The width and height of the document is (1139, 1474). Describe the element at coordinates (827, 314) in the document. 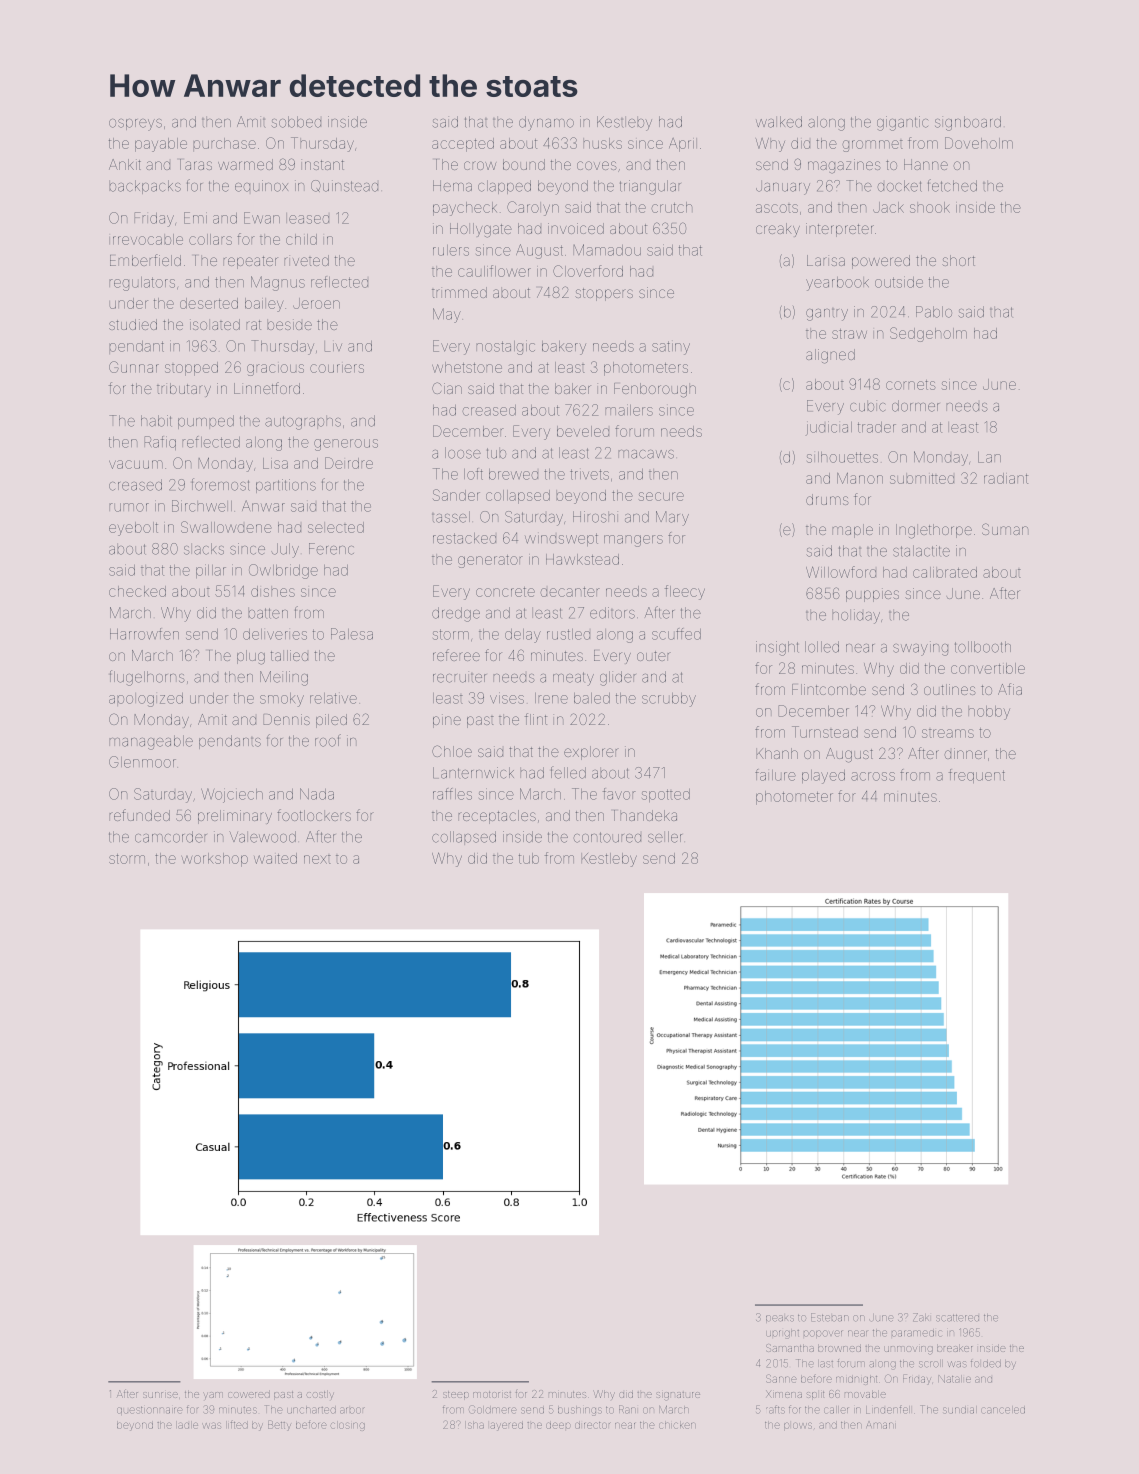

I see `gantry` at that location.
